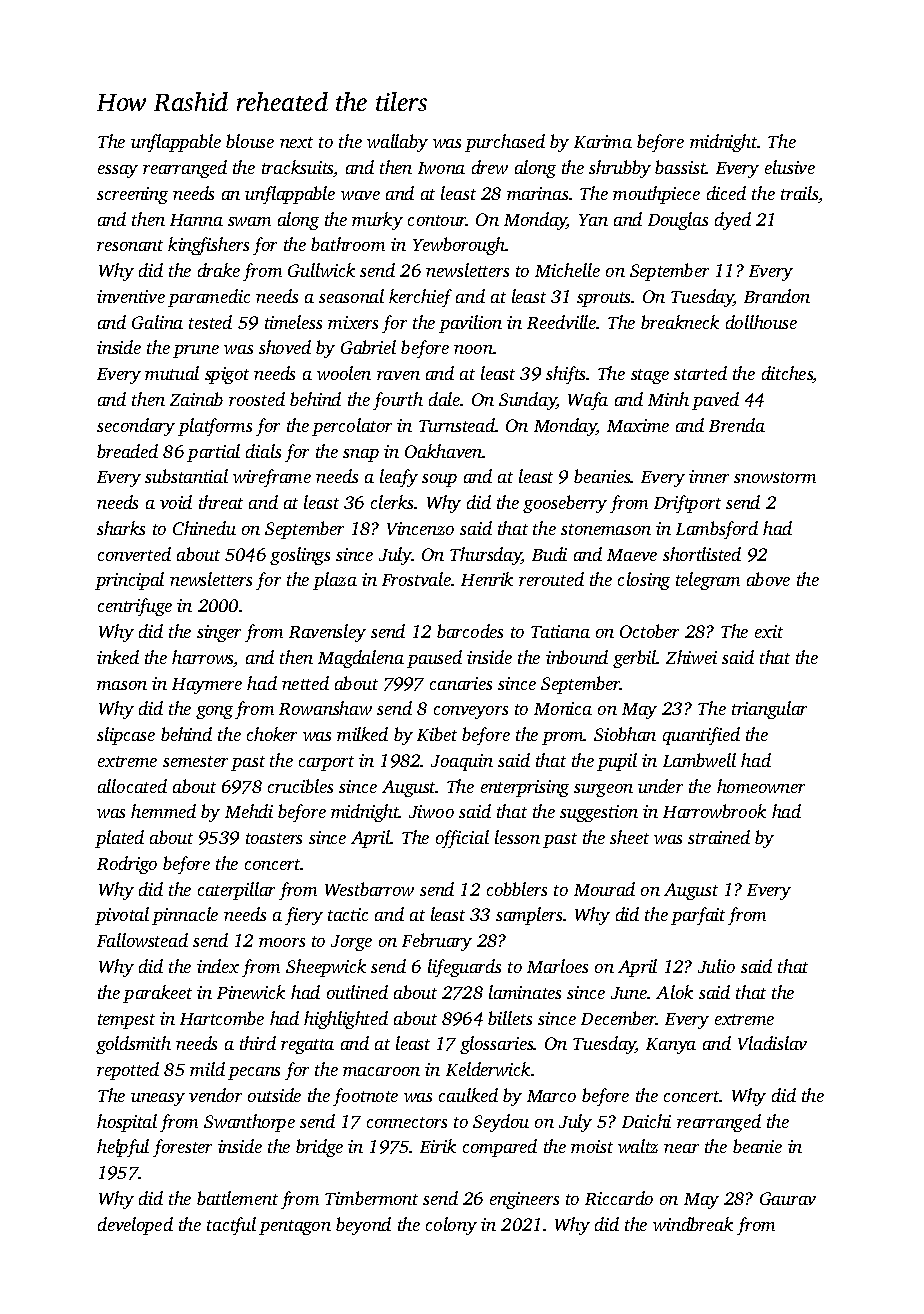 The width and height of the screenshot is (924, 1314). What do you see at coordinates (335, 581) in the screenshot?
I see `plaza` at bounding box center [335, 581].
